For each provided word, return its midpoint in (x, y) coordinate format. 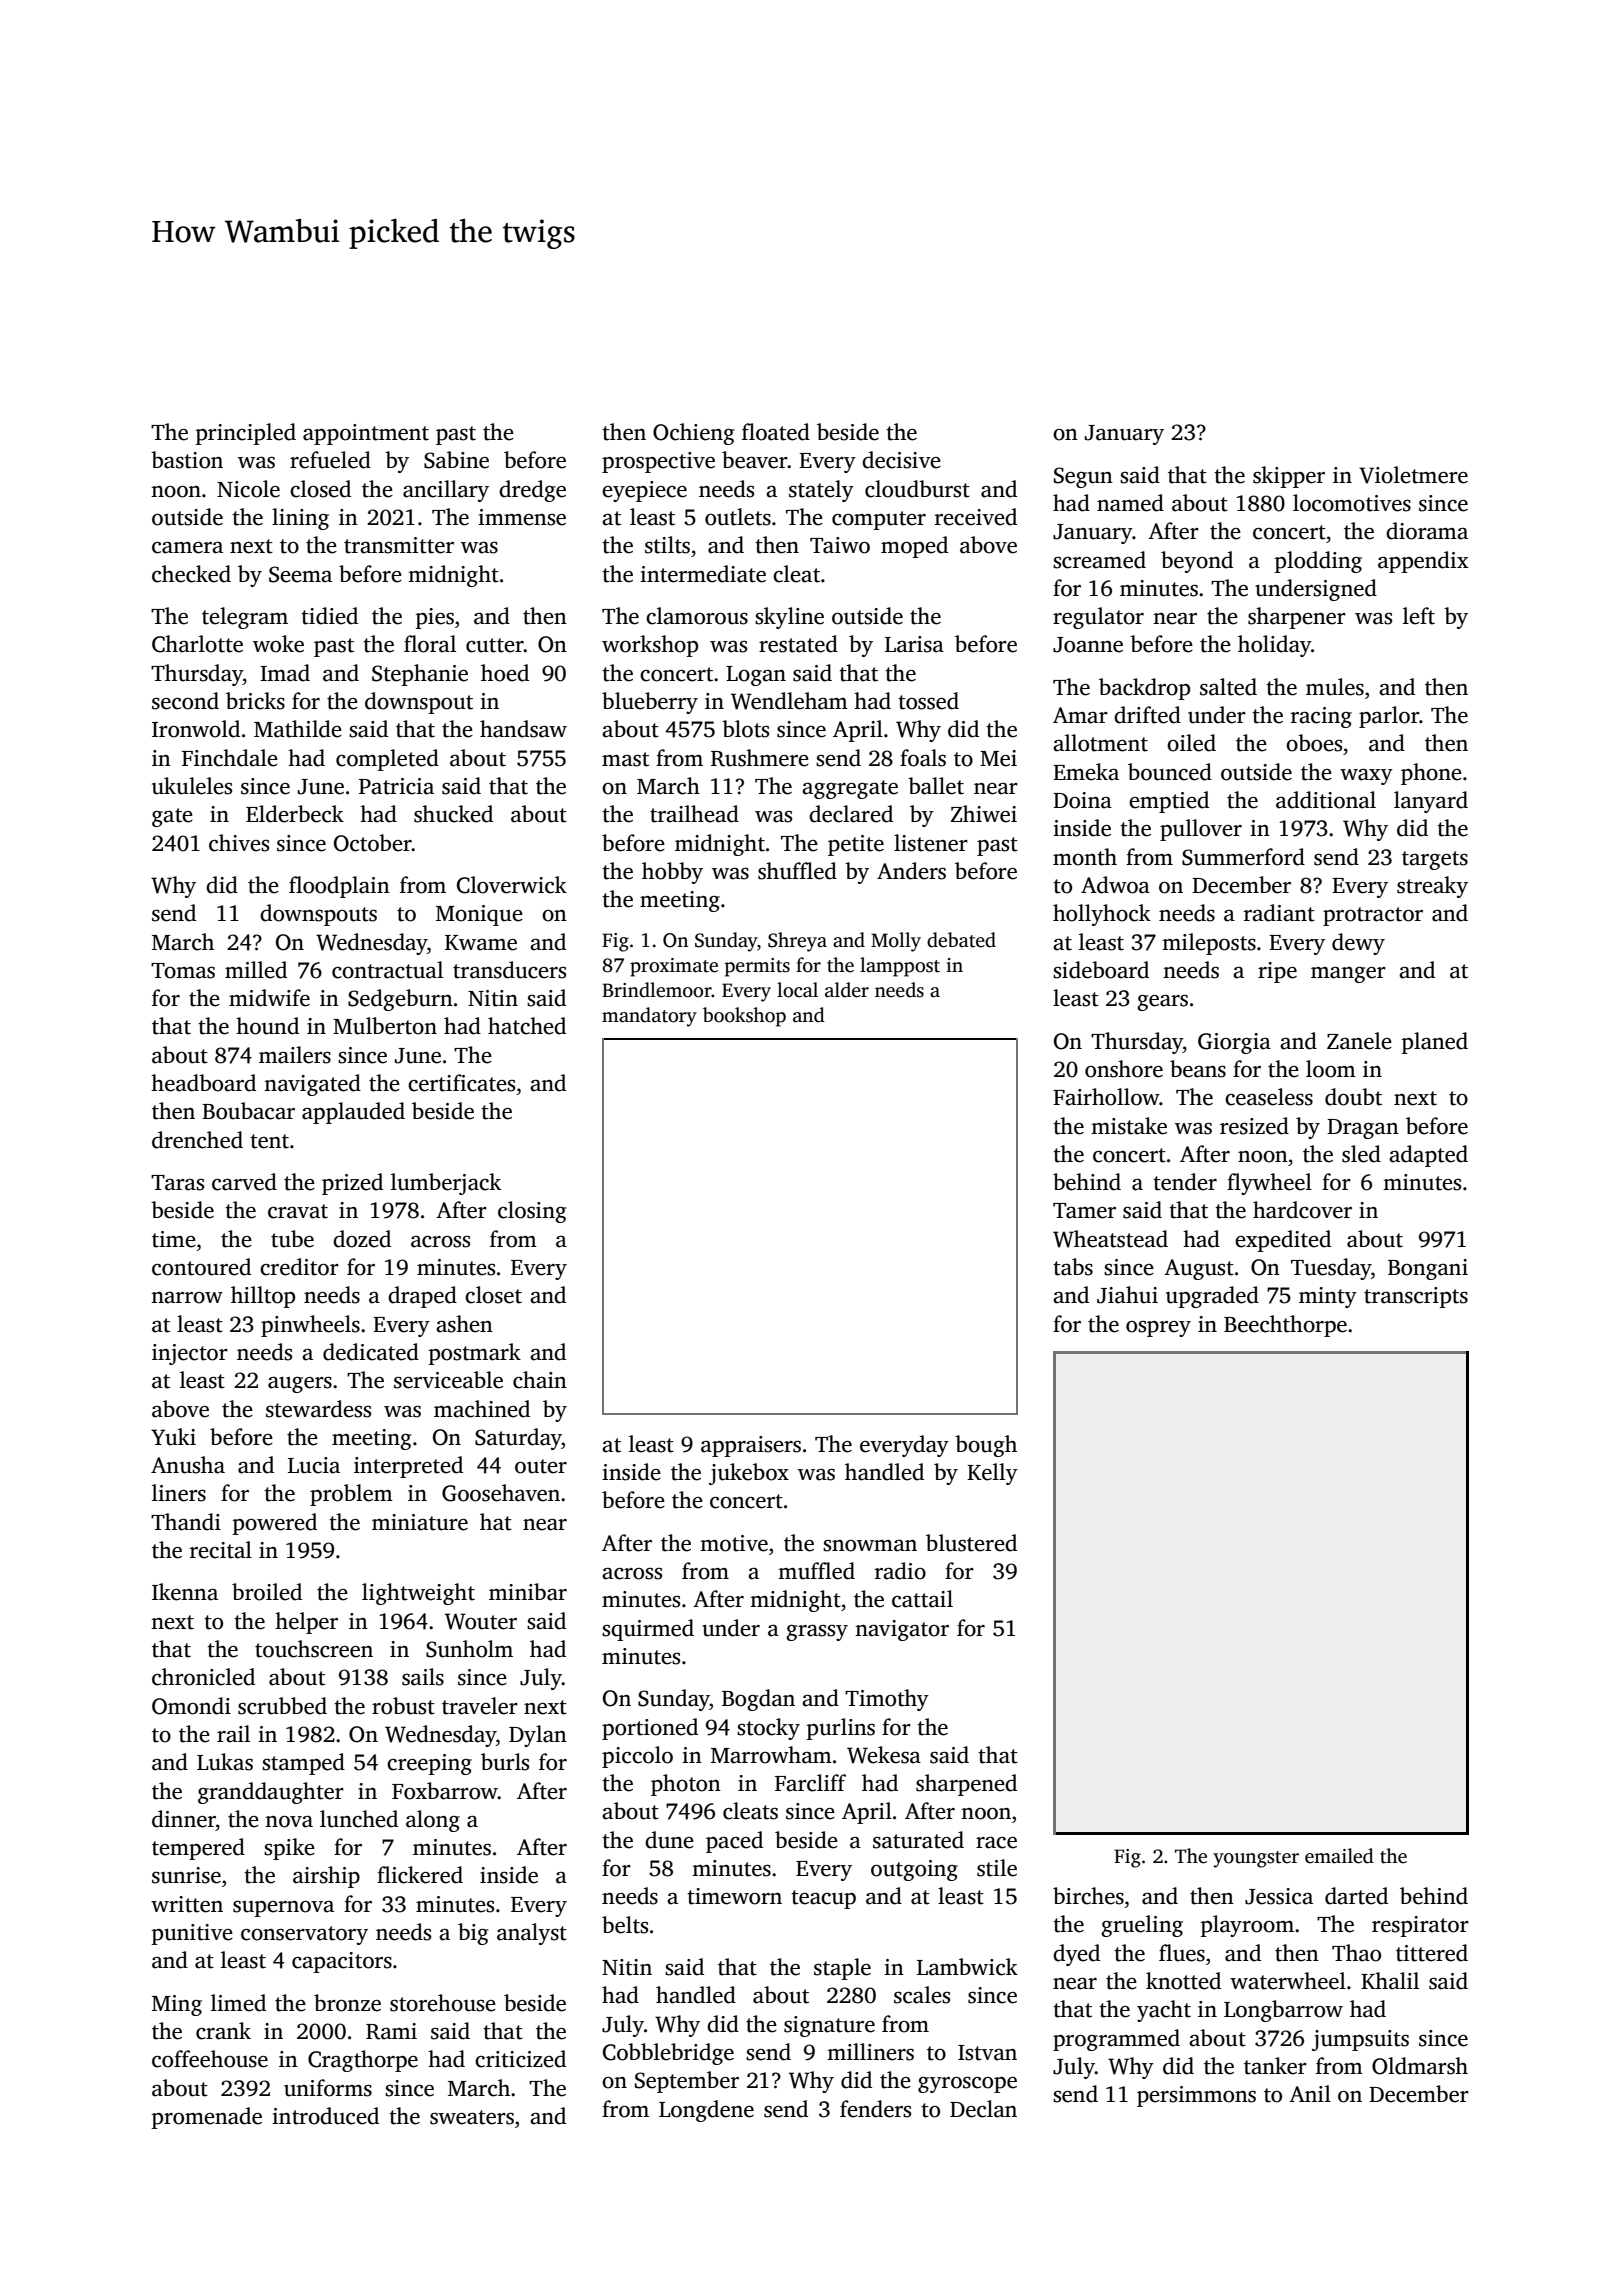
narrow (187, 1298)
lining (300, 519)
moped (914, 547)
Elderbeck (295, 814)
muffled (816, 1571)
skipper (1289, 477)
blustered (971, 1543)
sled (1361, 1154)
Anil (1310, 2093)
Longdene (706, 2111)
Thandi (186, 1522)
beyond (1197, 562)
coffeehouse (210, 2059)
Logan (756, 676)
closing (532, 1212)
